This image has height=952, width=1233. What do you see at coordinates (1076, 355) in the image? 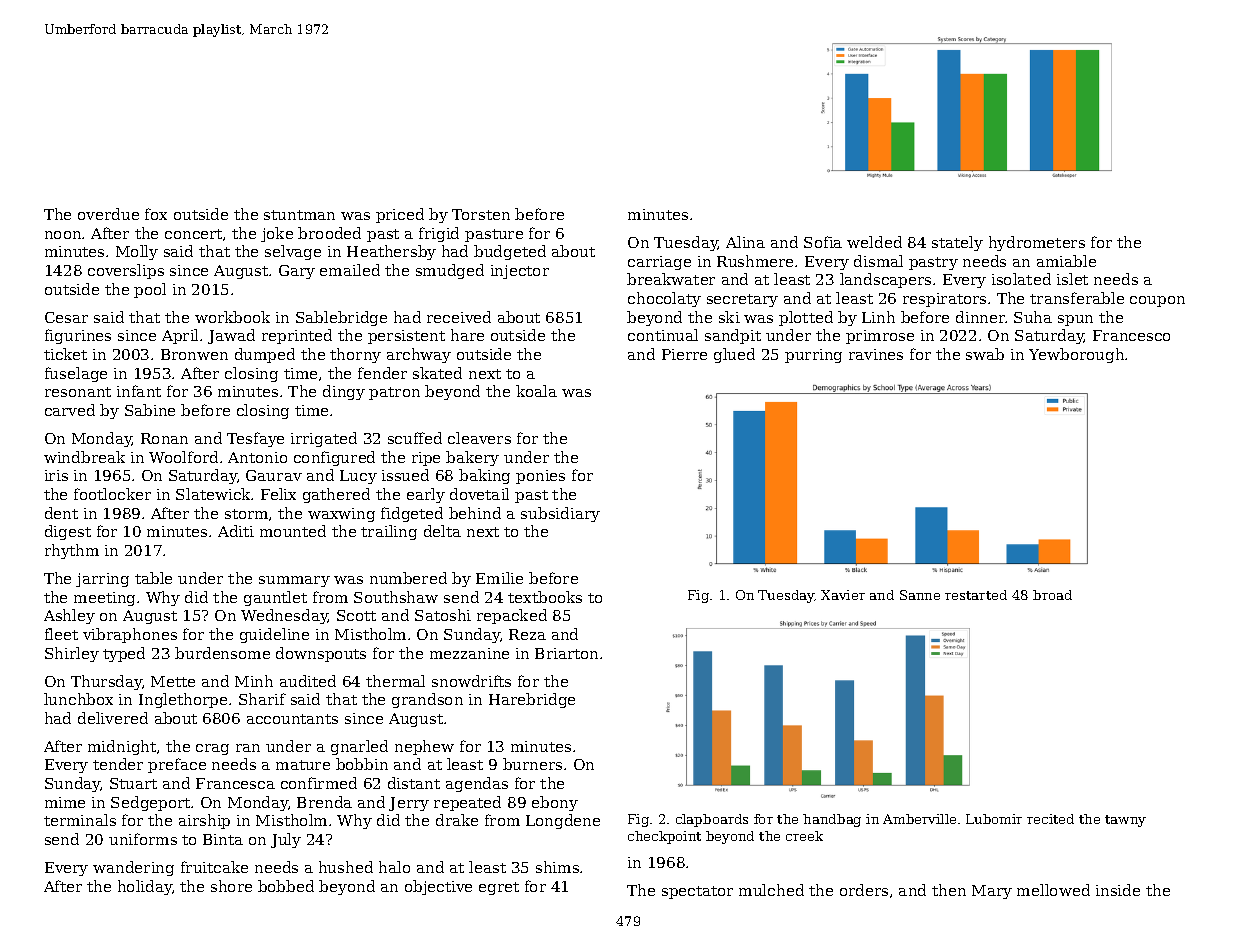
I see `Yewborough` at bounding box center [1076, 355].
